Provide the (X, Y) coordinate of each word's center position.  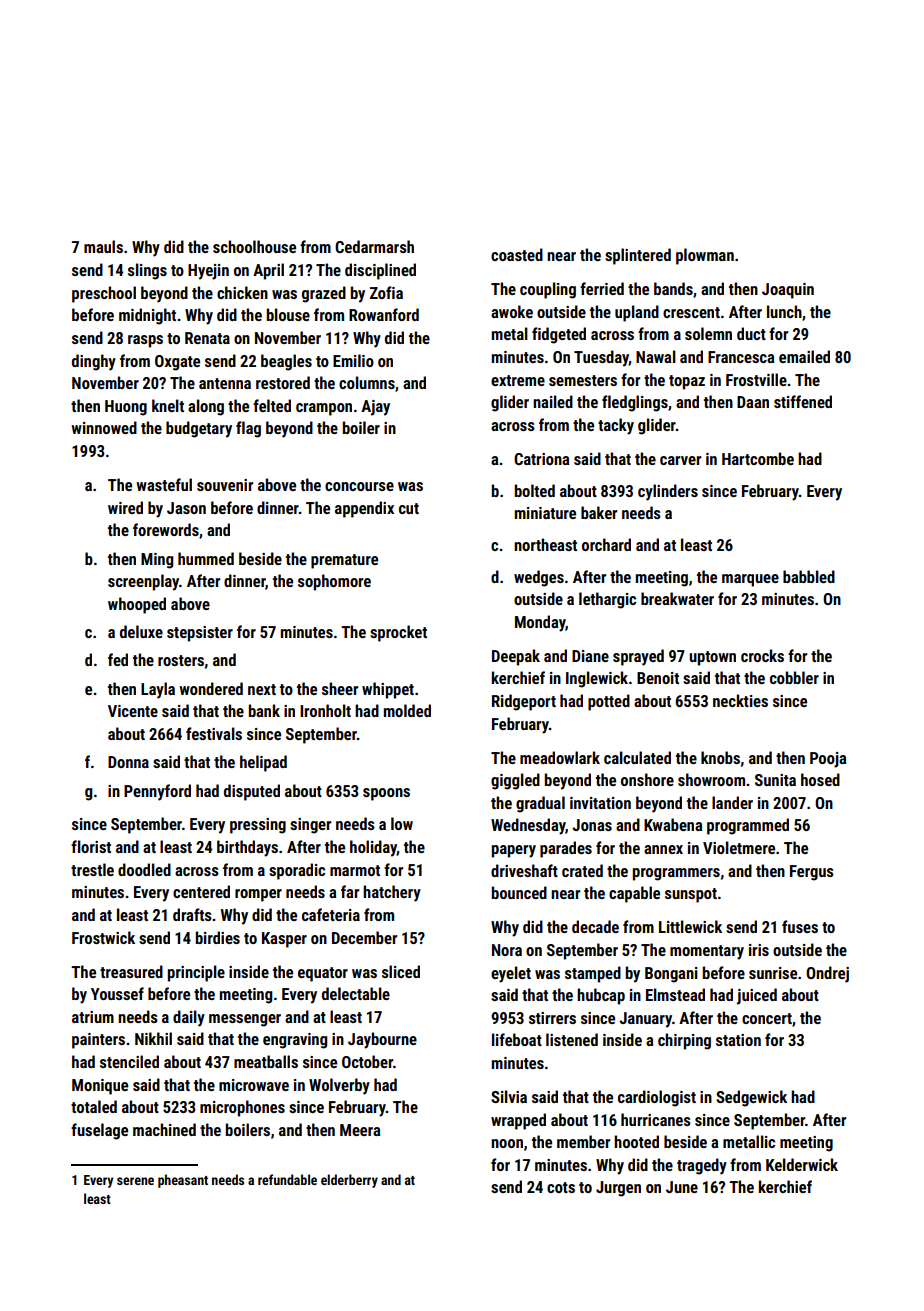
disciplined (380, 271)
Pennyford (157, 792)
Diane (590, 656)
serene (135, 1181)
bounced (519, 892)
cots (561, 1187)
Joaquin (788, 291)
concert (767, 1018)
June (682, 1187)
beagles (286, 362)
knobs (720, 757)
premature (344, 561)
